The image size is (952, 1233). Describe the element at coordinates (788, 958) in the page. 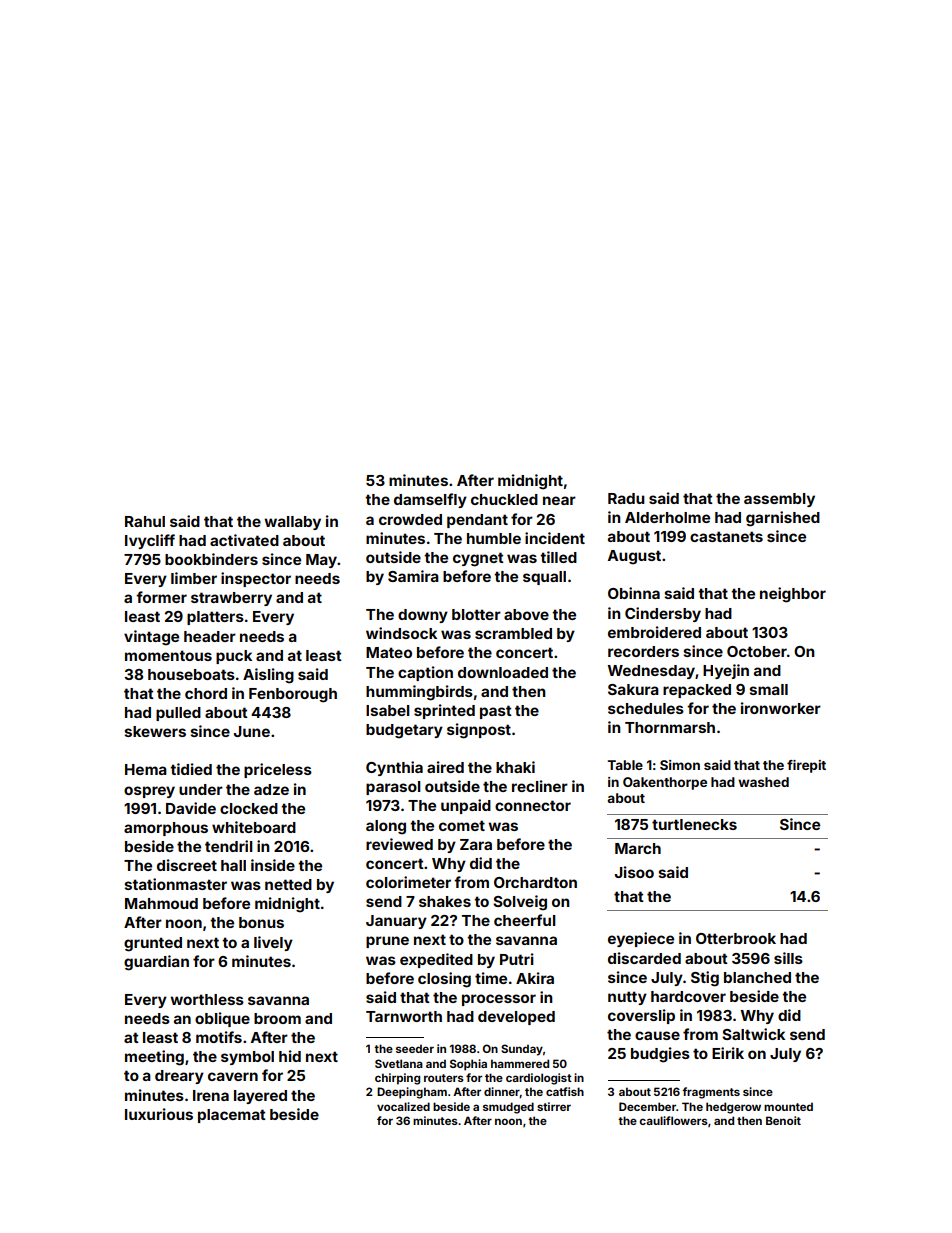

I see `sills` at that location.
